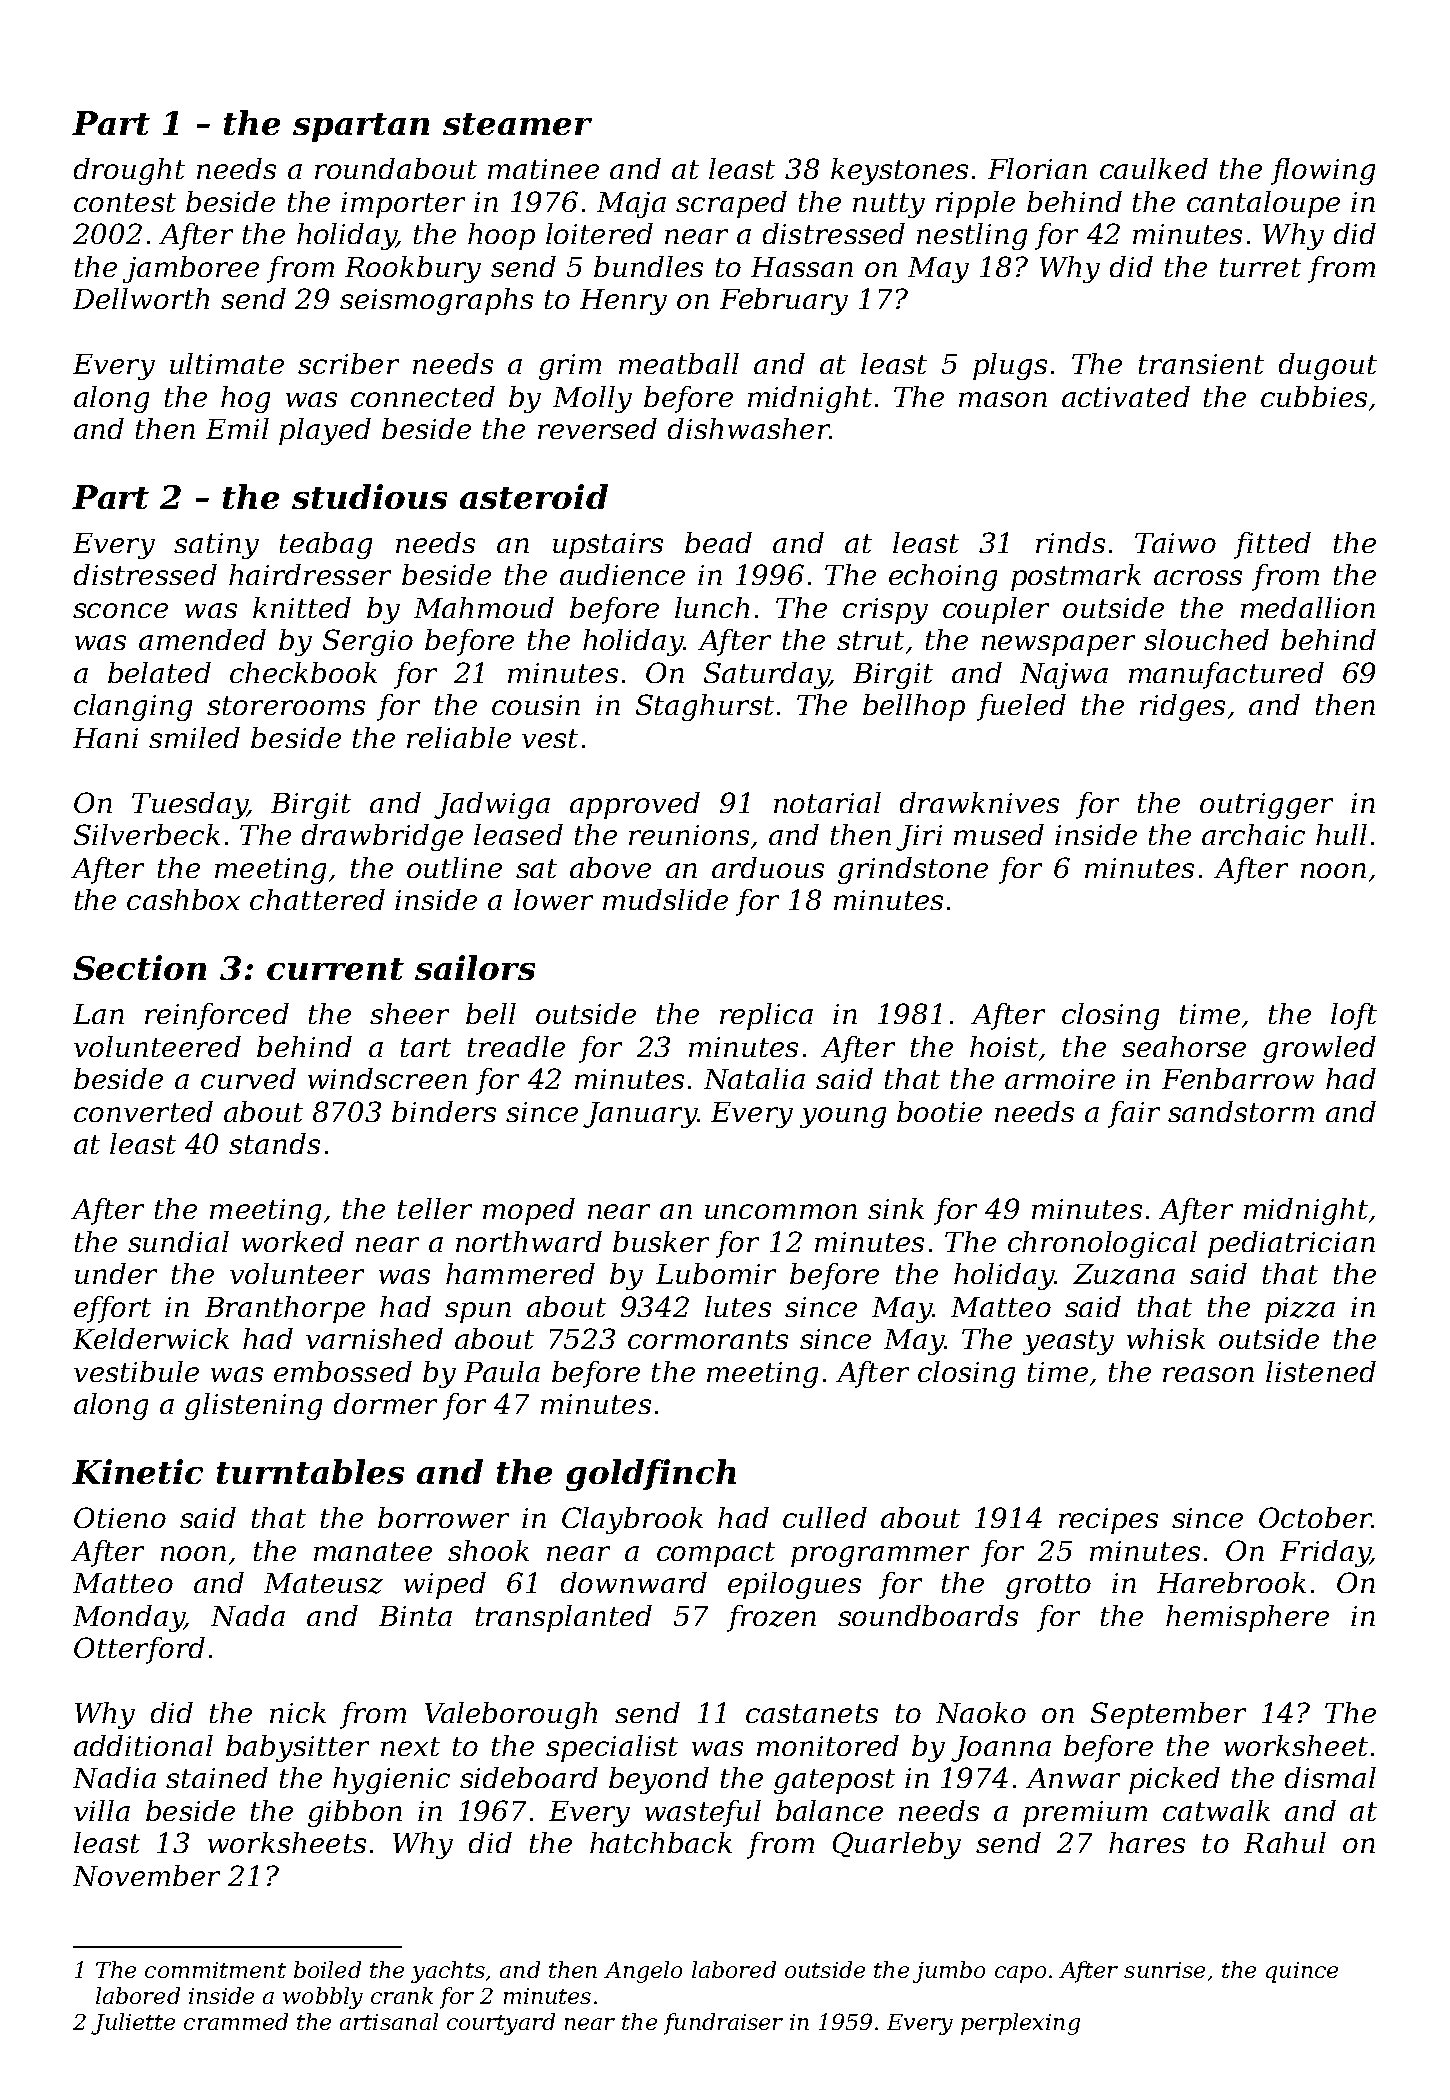 The width and height of the screenshot is (1450, 2100). I want to click on November, so click(146, 1875).
